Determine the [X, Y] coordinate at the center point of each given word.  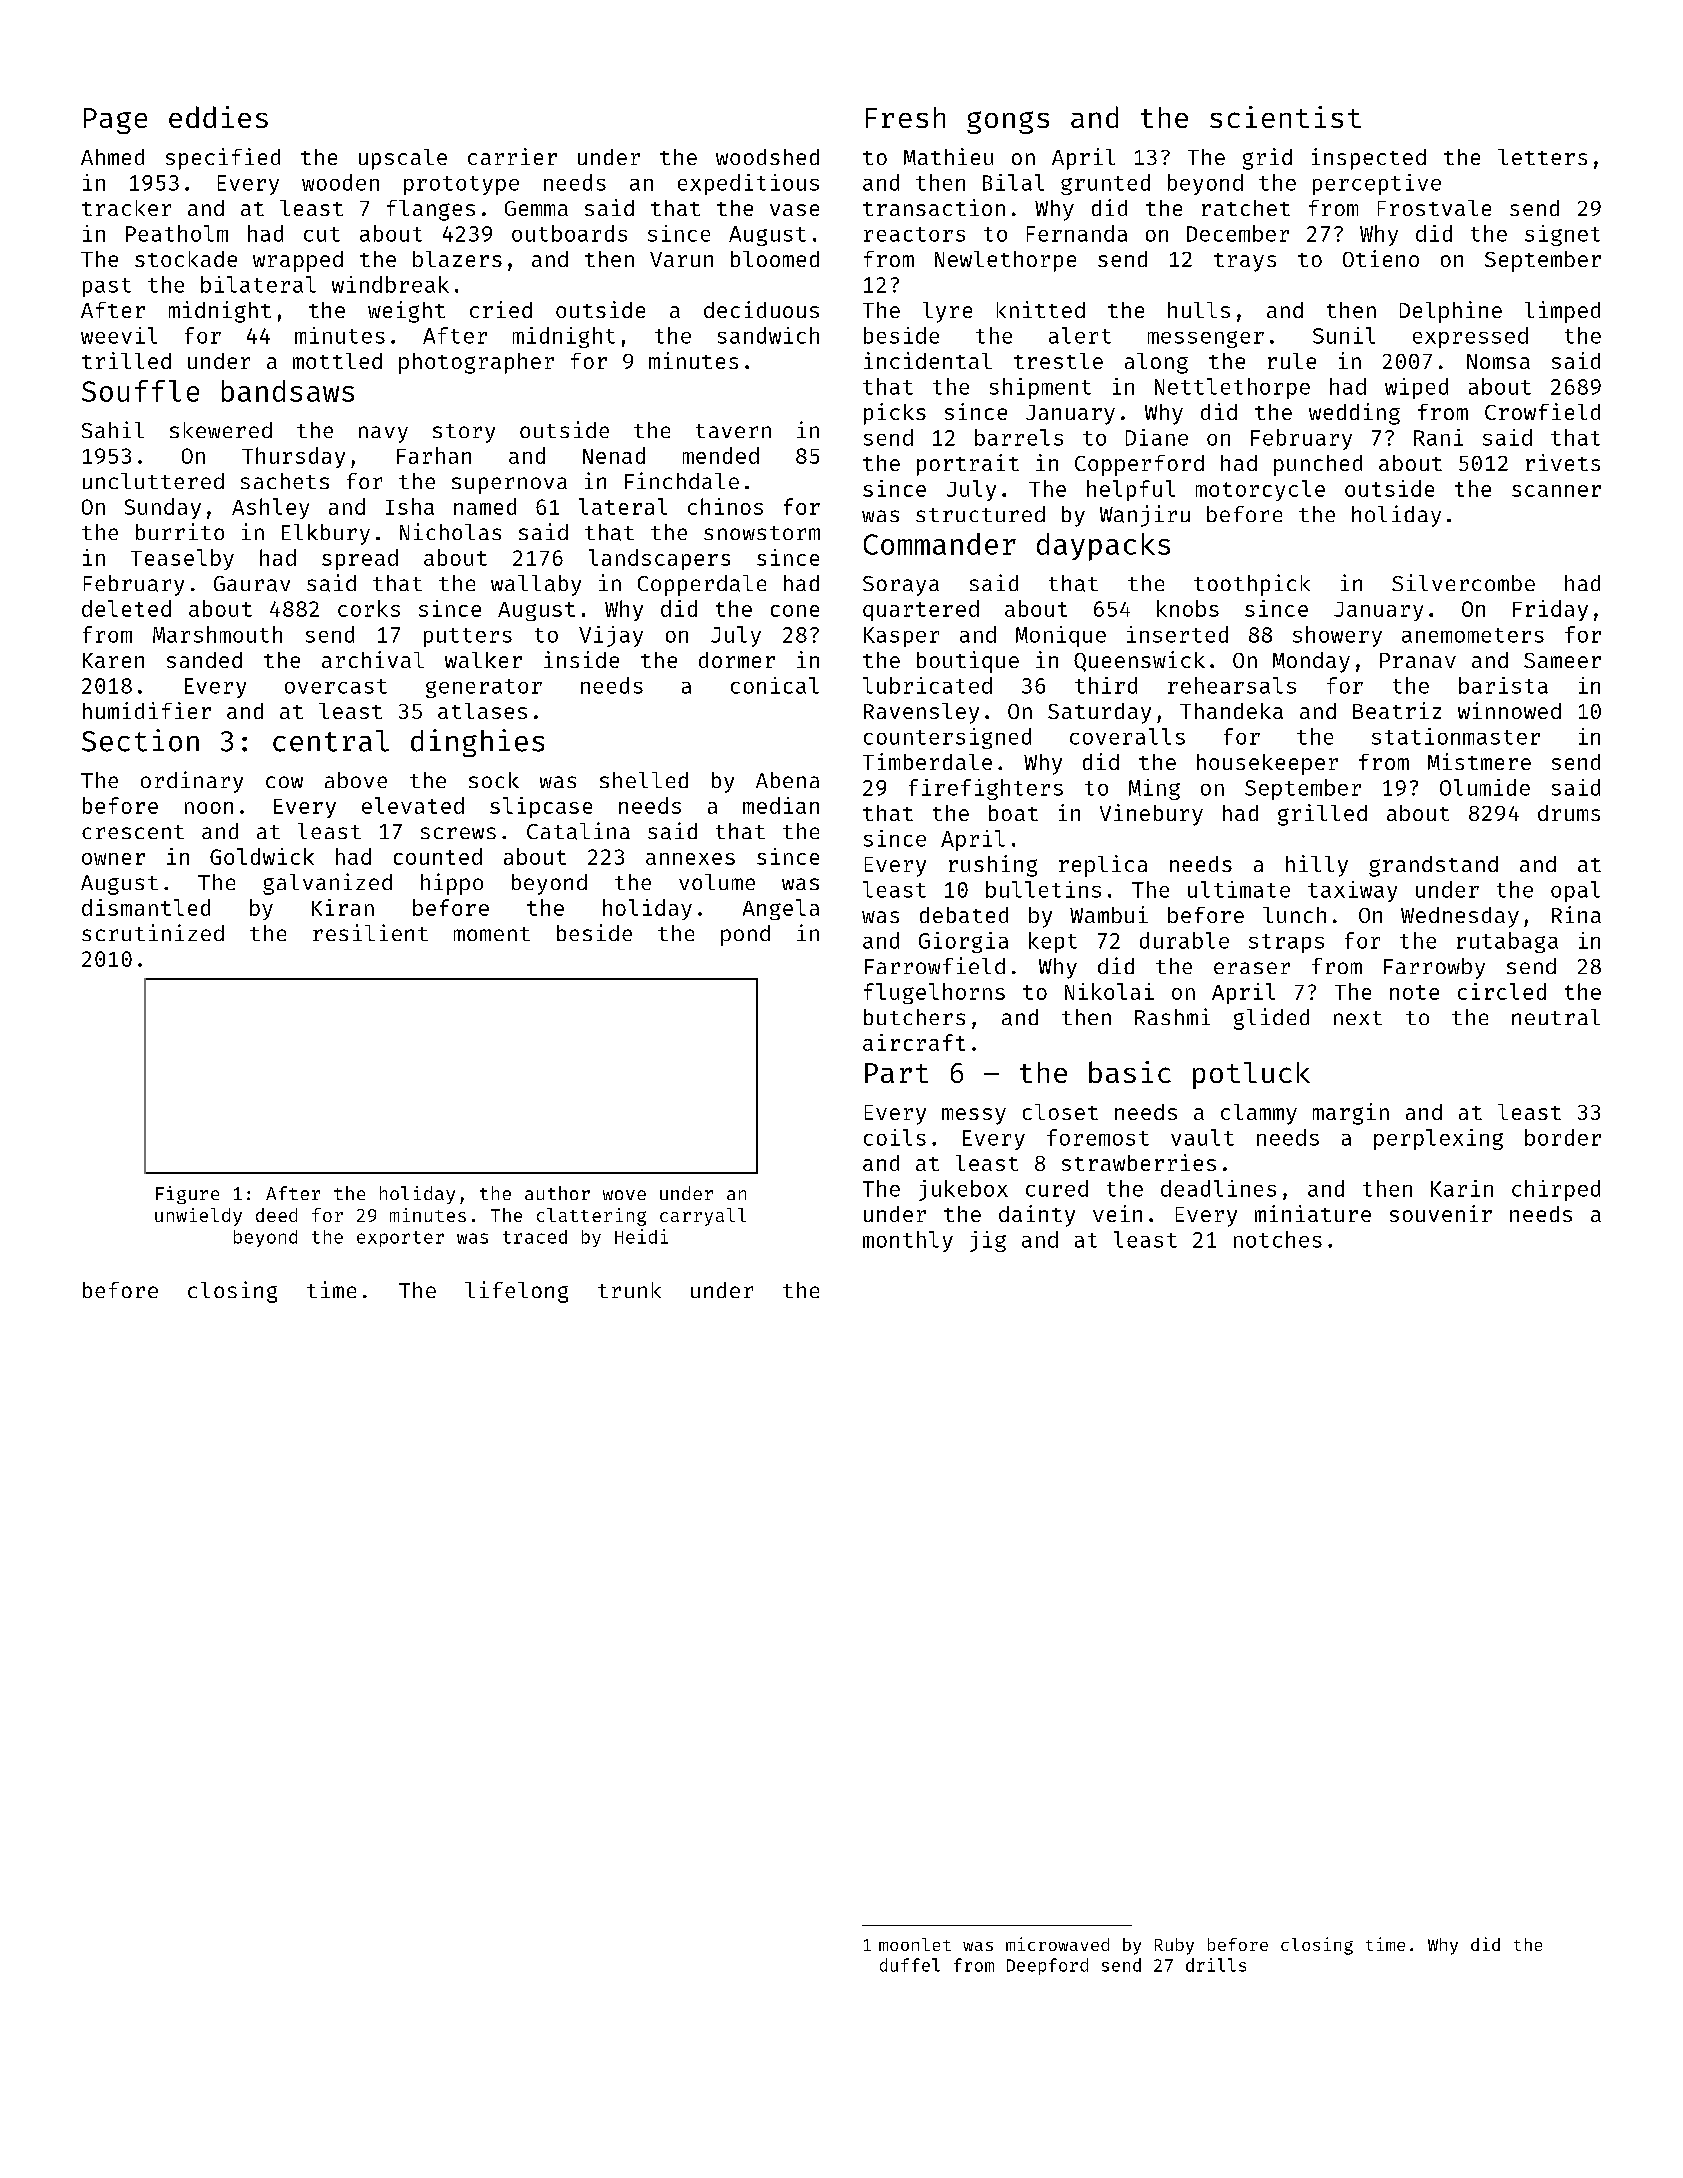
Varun [681, 259]
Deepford [1047, 1966]
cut [322, 234]
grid [1267, 159]
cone [795, 611]
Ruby [1174, 1946]
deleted [126, 608]
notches [1278, 1239]
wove [624, 1195]
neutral [1556, 1017]
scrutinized [153, 932]
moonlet [915, 1944]
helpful [1131, 490]
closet [1060, 1112]
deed [276, 1215]
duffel [910, 1965]
